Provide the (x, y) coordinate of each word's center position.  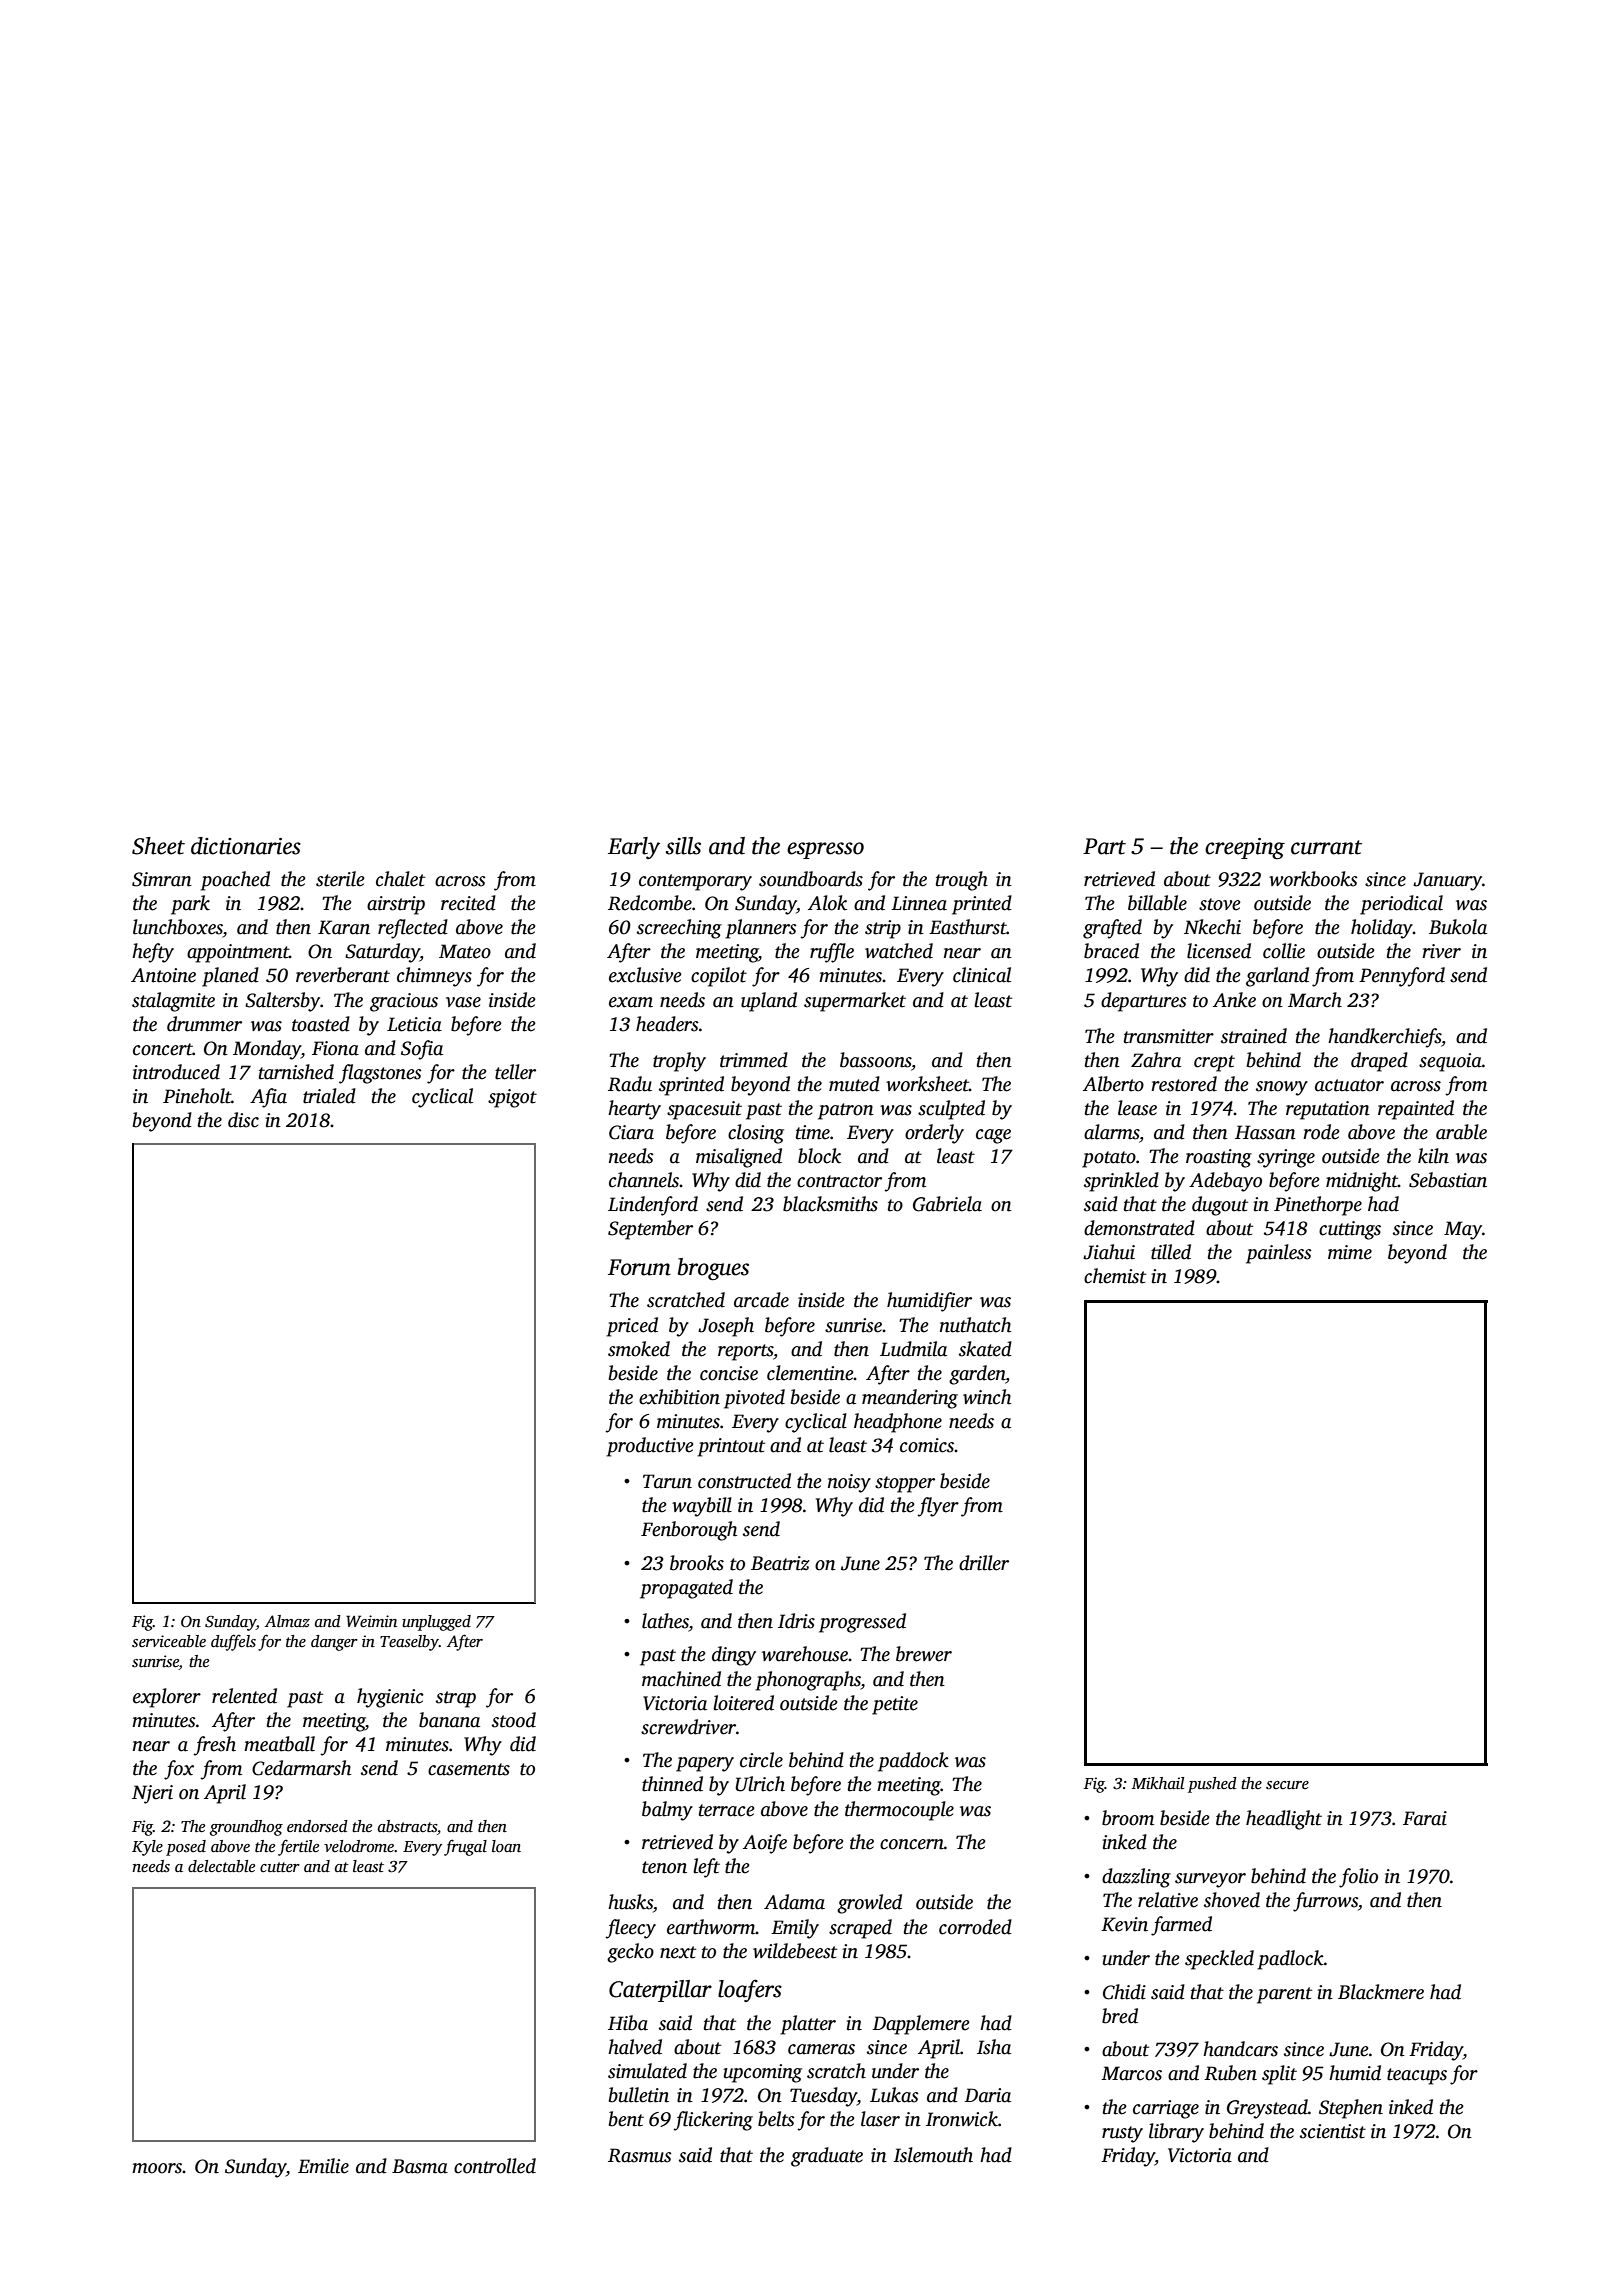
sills (683, 846)
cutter (280, 1867)
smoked (639, 1349)
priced (632, 1327)
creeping (1245, 848)
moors (157, 2168)
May (1463, 1230)
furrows (1325, 1902)
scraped (860, 1929)
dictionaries (246, 846)
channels (644, 1180)
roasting (1219, 1158)
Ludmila (913, 1349)
